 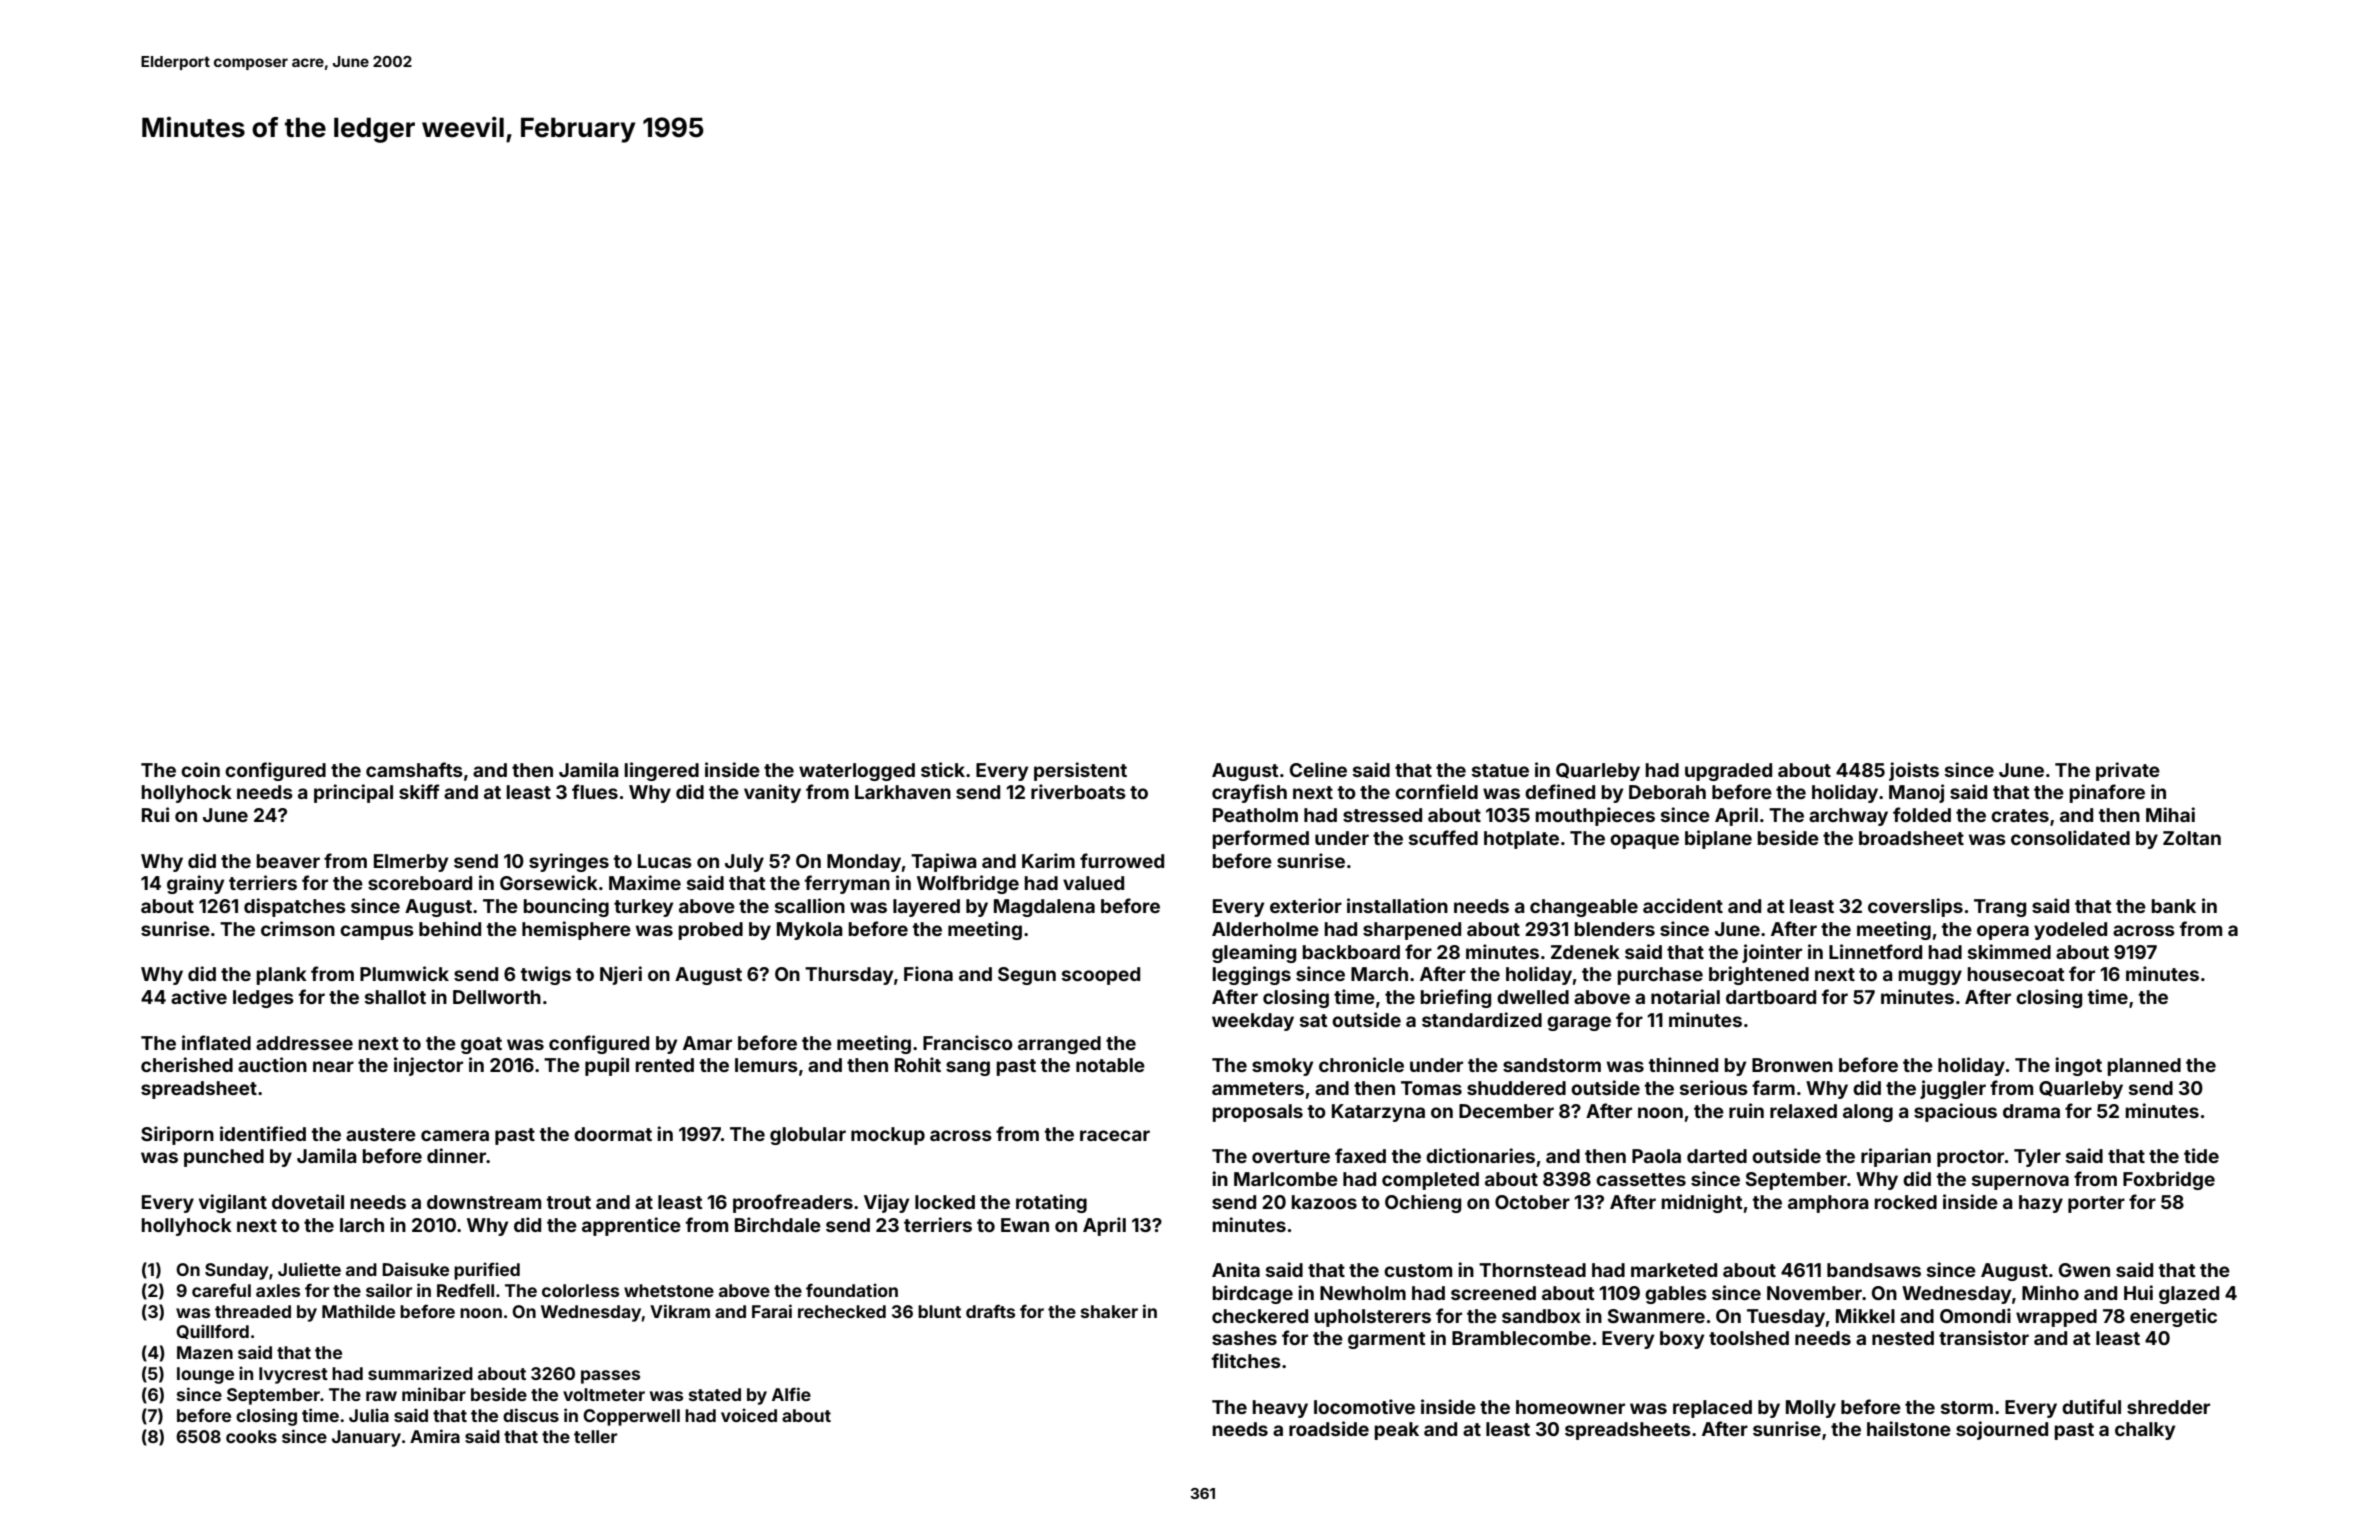 What do you see at coordinates (610, 1377) in the image?
I see `passes` at bounding box center [610, 1377].
